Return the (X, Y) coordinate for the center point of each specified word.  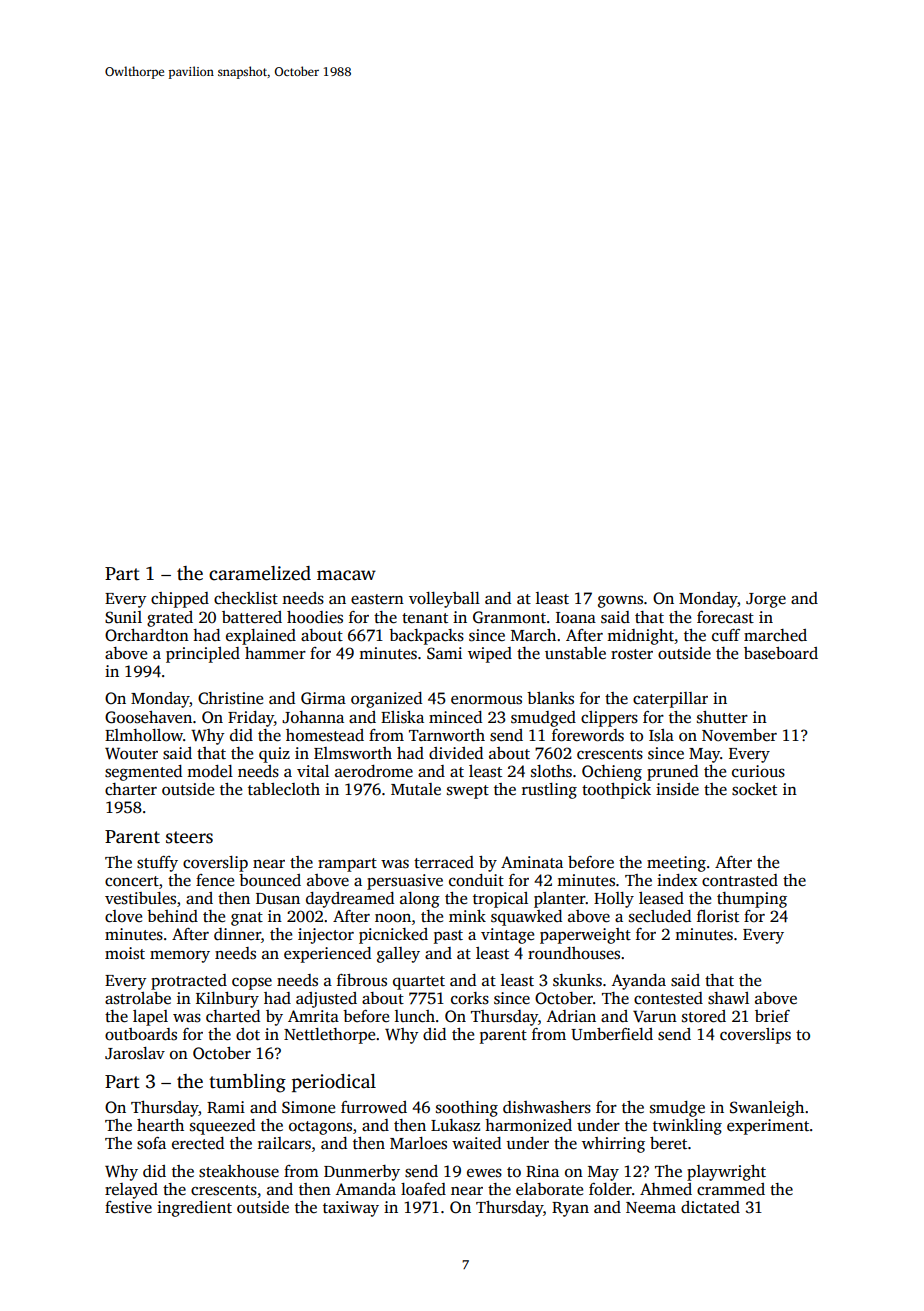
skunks (577, 980)
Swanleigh (767, 1109)
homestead (325, 735)
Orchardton (147, 635)
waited (476, 1143)
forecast (725, 617)
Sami (444, 653)
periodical (334, 1083)
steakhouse (239, 1171)
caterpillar (670, 700)
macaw (346, 575)
